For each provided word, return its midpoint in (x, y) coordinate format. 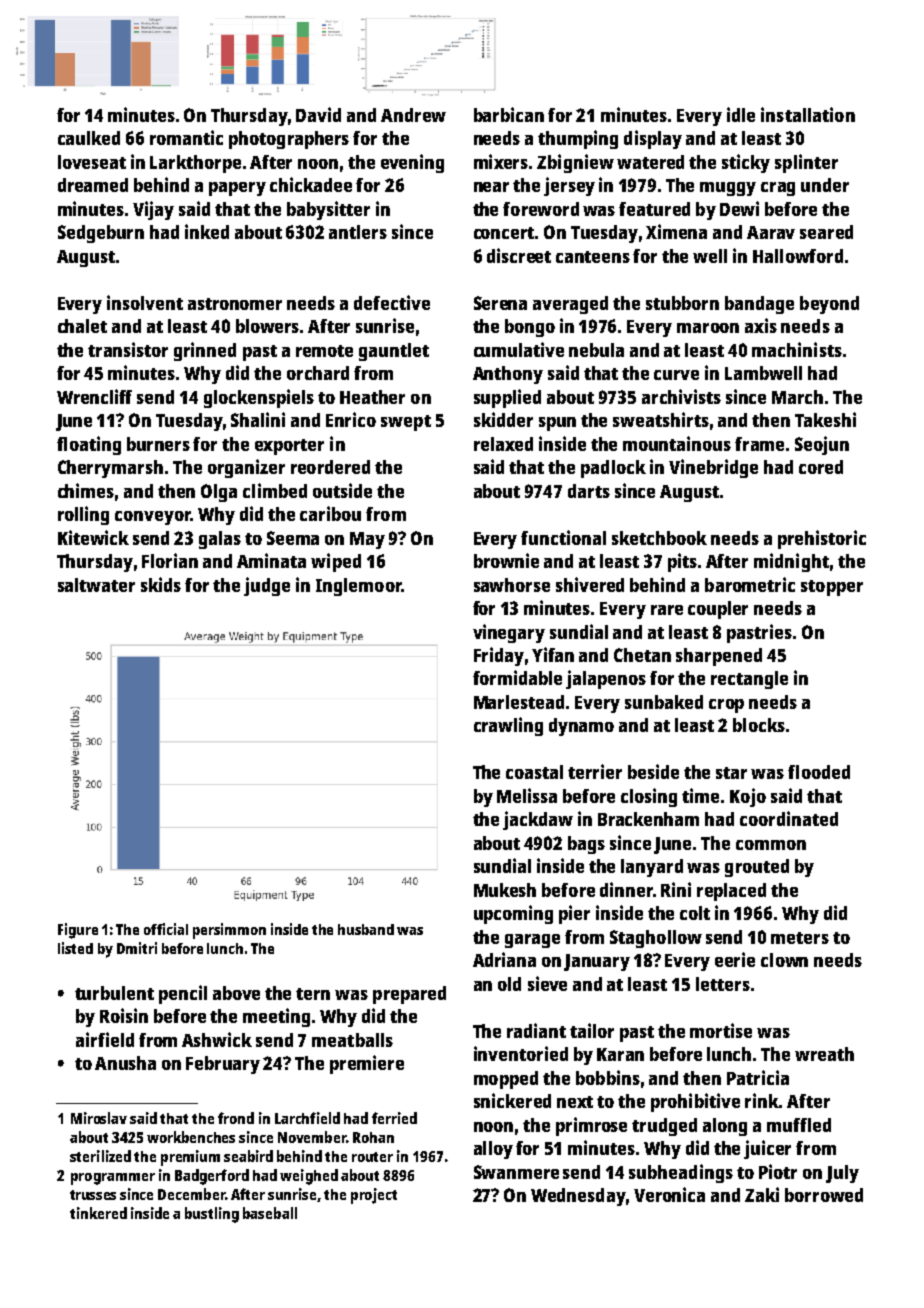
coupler (718, 610)
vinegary (509, 633)
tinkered (98, 1213)
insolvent (145, 302)
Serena (500, 303)
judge (267, 586)
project (374, 1196)
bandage (759, 305)
